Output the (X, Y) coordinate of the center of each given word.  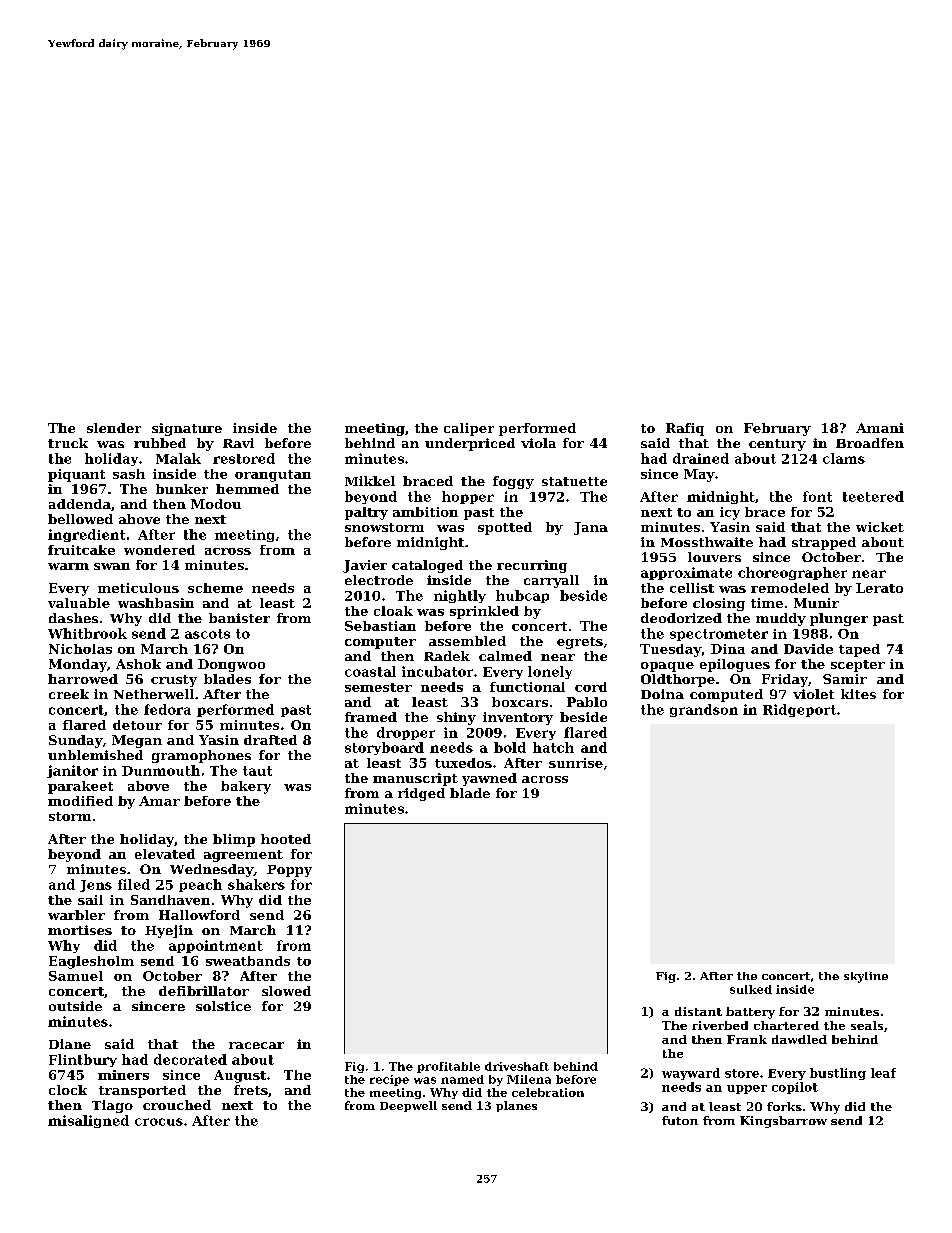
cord (591, 687)
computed (726, 695)
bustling (838, 1074)
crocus (159, 1122)
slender (114, 428)
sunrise (576, 763)
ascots (207, 634)
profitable (448, 1067)
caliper (469, 429)
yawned (489, 779)
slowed (286, 991)
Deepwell (408, 1106)
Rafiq (685, 429)
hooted (286, 839)
